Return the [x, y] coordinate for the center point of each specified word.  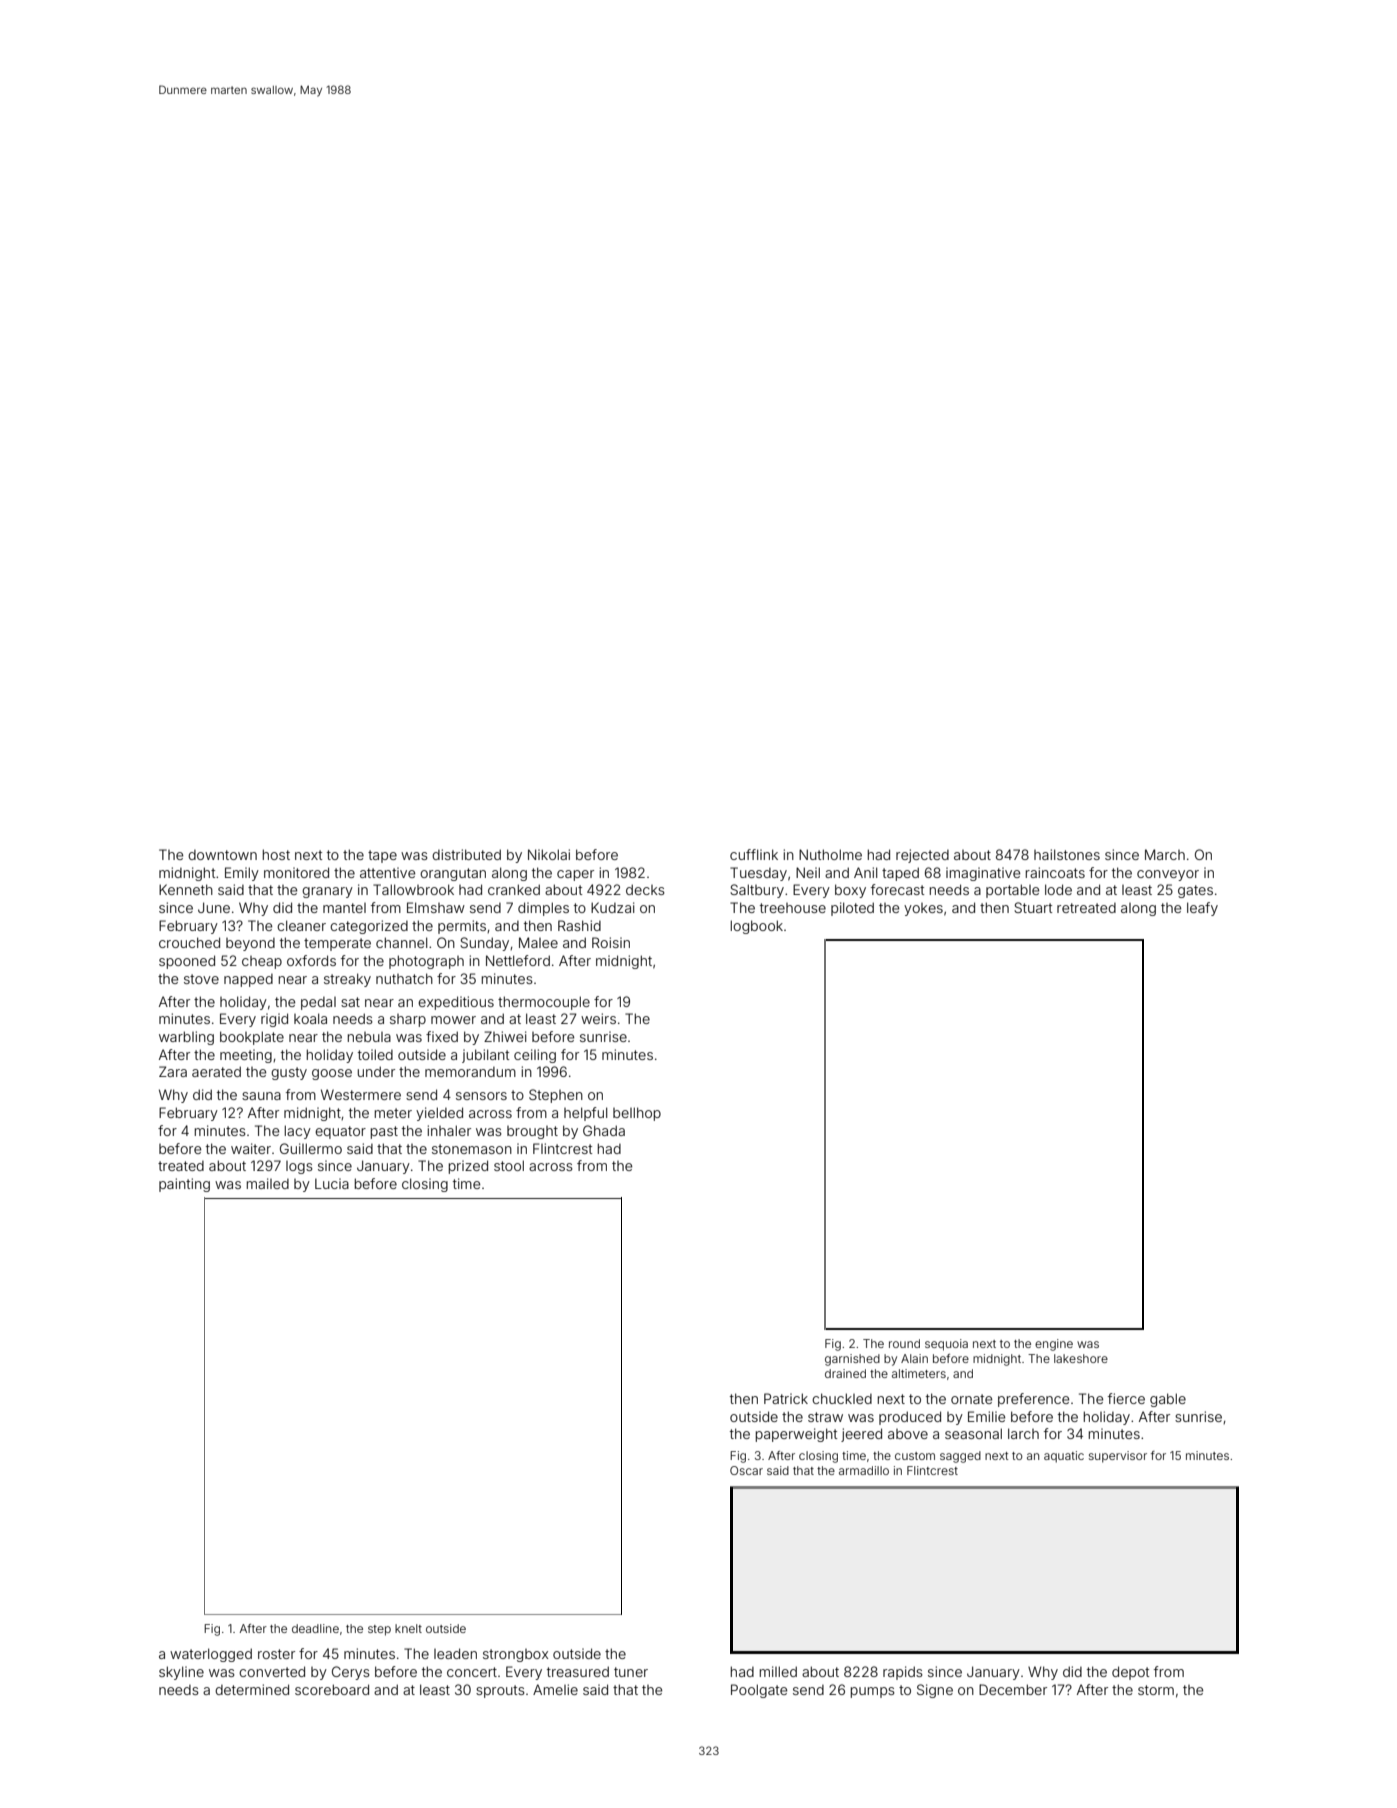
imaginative [983, 874]
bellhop [637, 1114]
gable [1168, 1400]
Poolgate [759, 1691]
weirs [598, 1018]
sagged [960, 1457]
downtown [222, 855]
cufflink [754, 854]
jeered [861, 1435]
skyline [181, 1673]
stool [509, 1165]
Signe [935, 1691]
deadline [315, 1628]
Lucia [332, 1183]
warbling [186, 1038]
